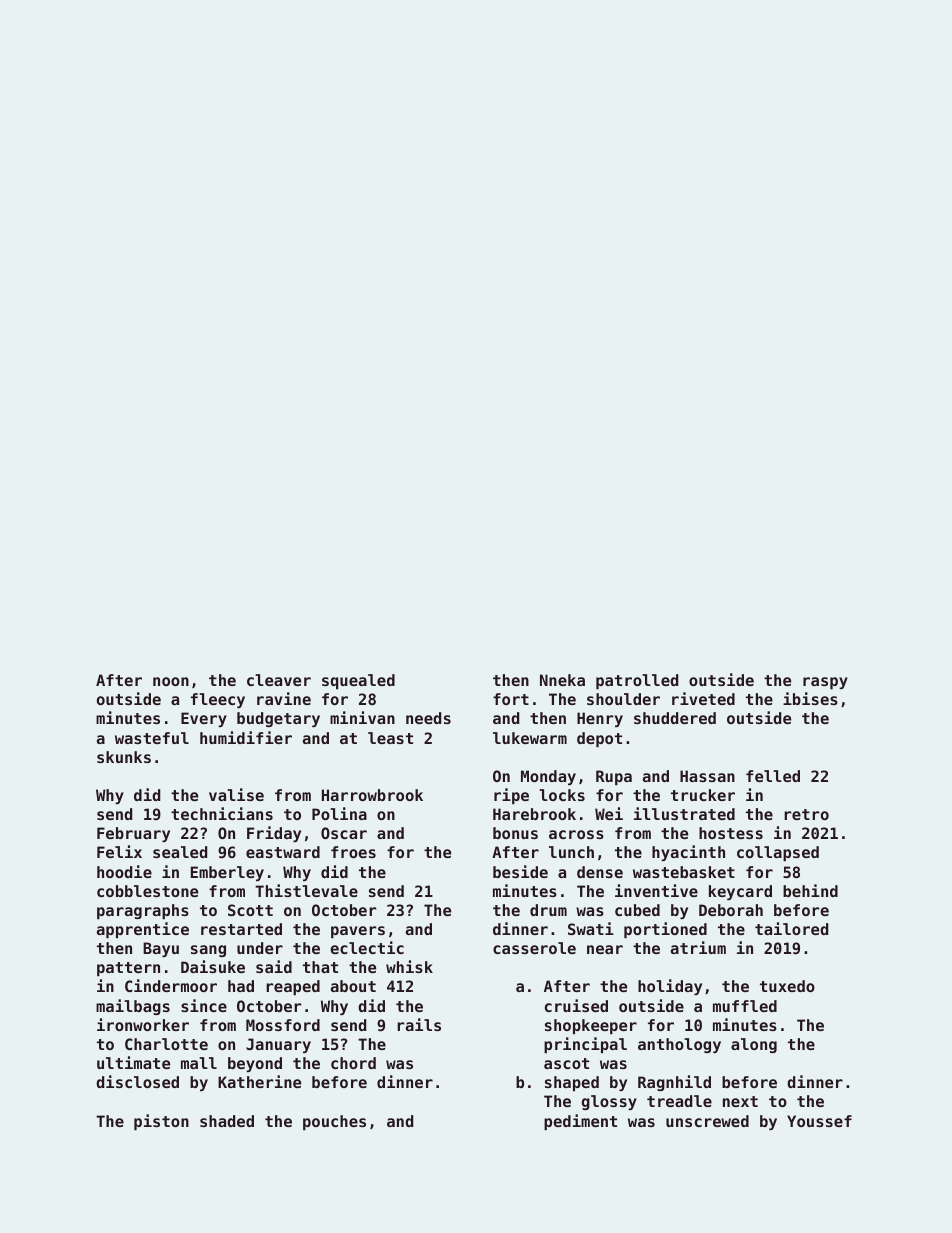  Describe the element at coordinates (358, 932) in the screenshot. I see `pavers` at that location.
